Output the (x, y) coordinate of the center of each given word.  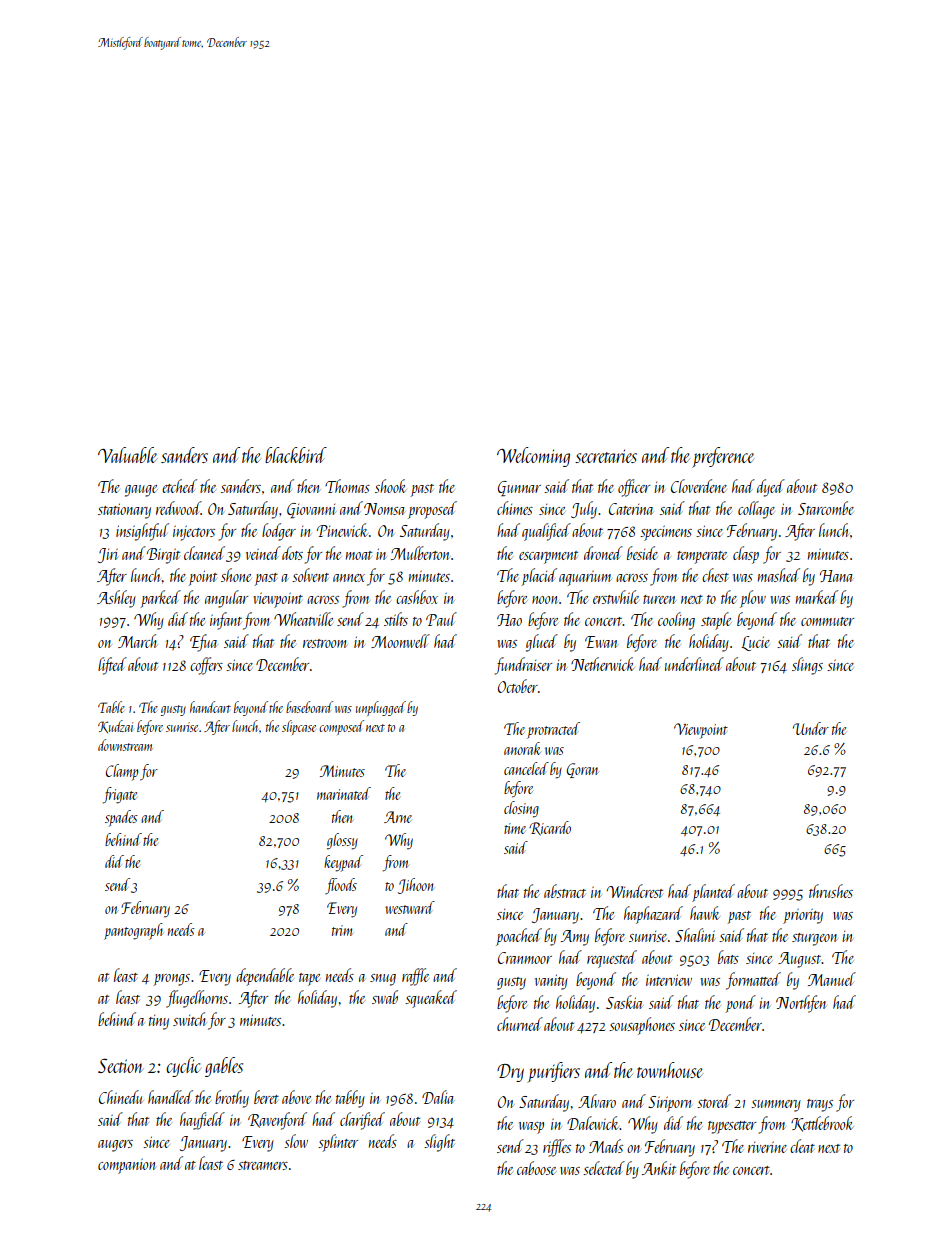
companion (126, 1166)
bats (728, 957)
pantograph (133, 931)
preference (723, 457)
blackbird (296, 455)
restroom (324, 643)
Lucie (755, 643)
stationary (124, 511)
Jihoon (416, 886)
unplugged (381, 708)
